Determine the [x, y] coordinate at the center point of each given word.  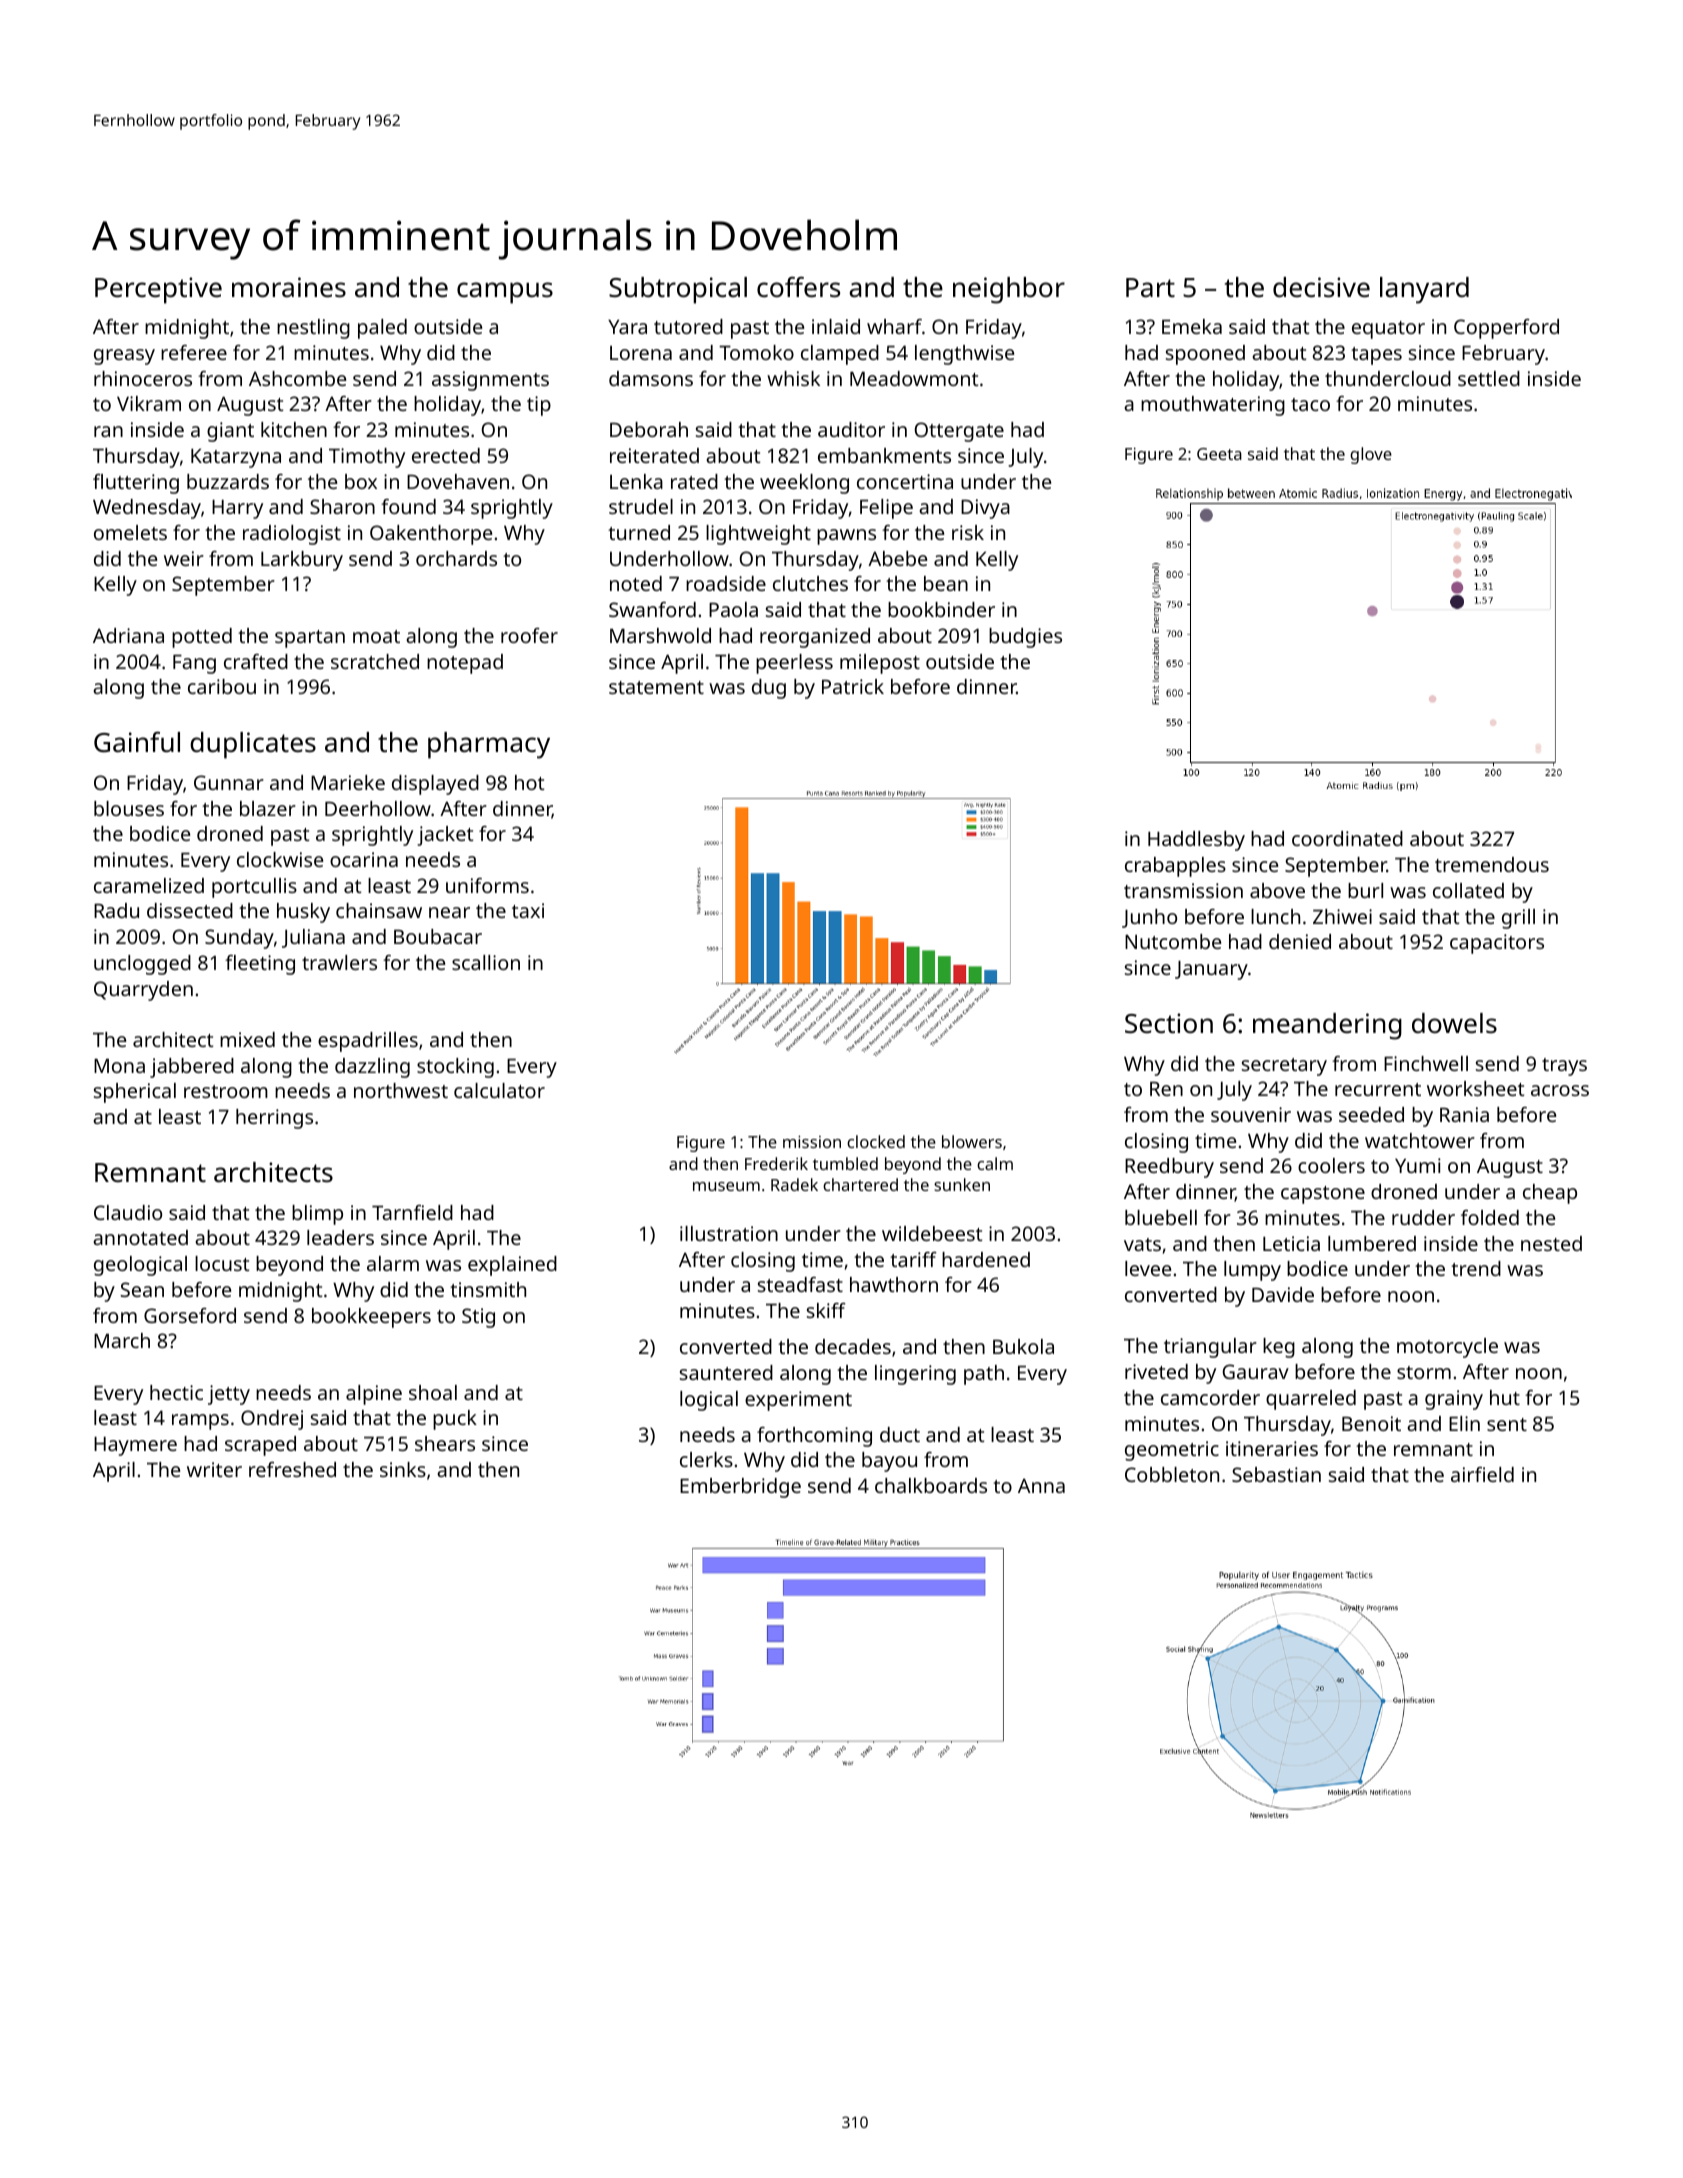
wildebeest [932, 1233]
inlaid [836, 326]
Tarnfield [412, 1212]
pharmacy [489, 745]
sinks [403, 1469]
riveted [1156, 1371]
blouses [129, 808]
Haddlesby [1196, 841]
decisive [1321, 287]
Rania [1464, 1114]
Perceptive [158, 290]
